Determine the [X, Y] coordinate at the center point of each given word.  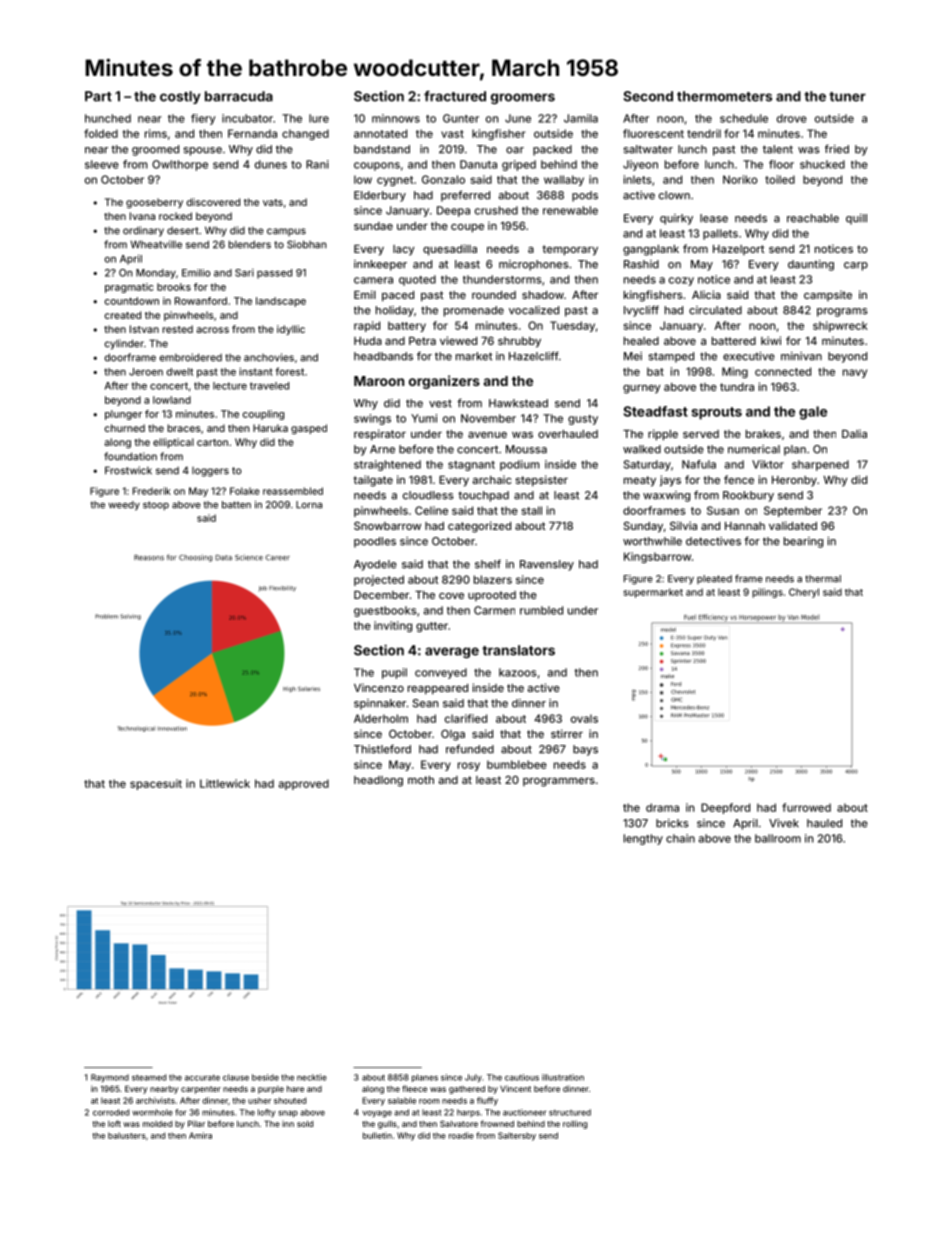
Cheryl [804, 593]
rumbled [541, 610]
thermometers [724, 96]
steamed [149, 1077]
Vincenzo [379, 687]
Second [648, 96]
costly [180, 97]
